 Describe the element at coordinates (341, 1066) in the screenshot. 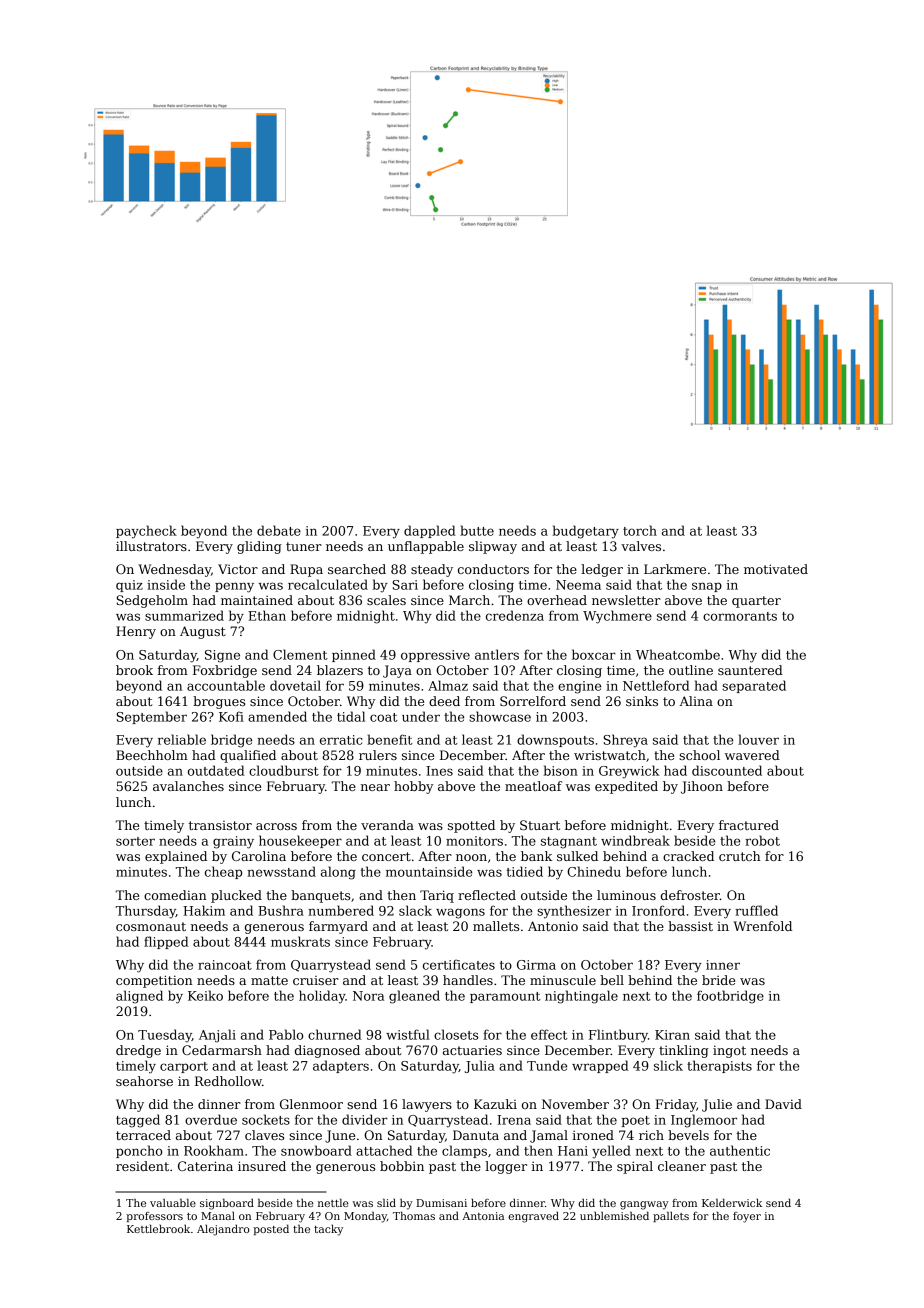

I see `adapters` at that location.
